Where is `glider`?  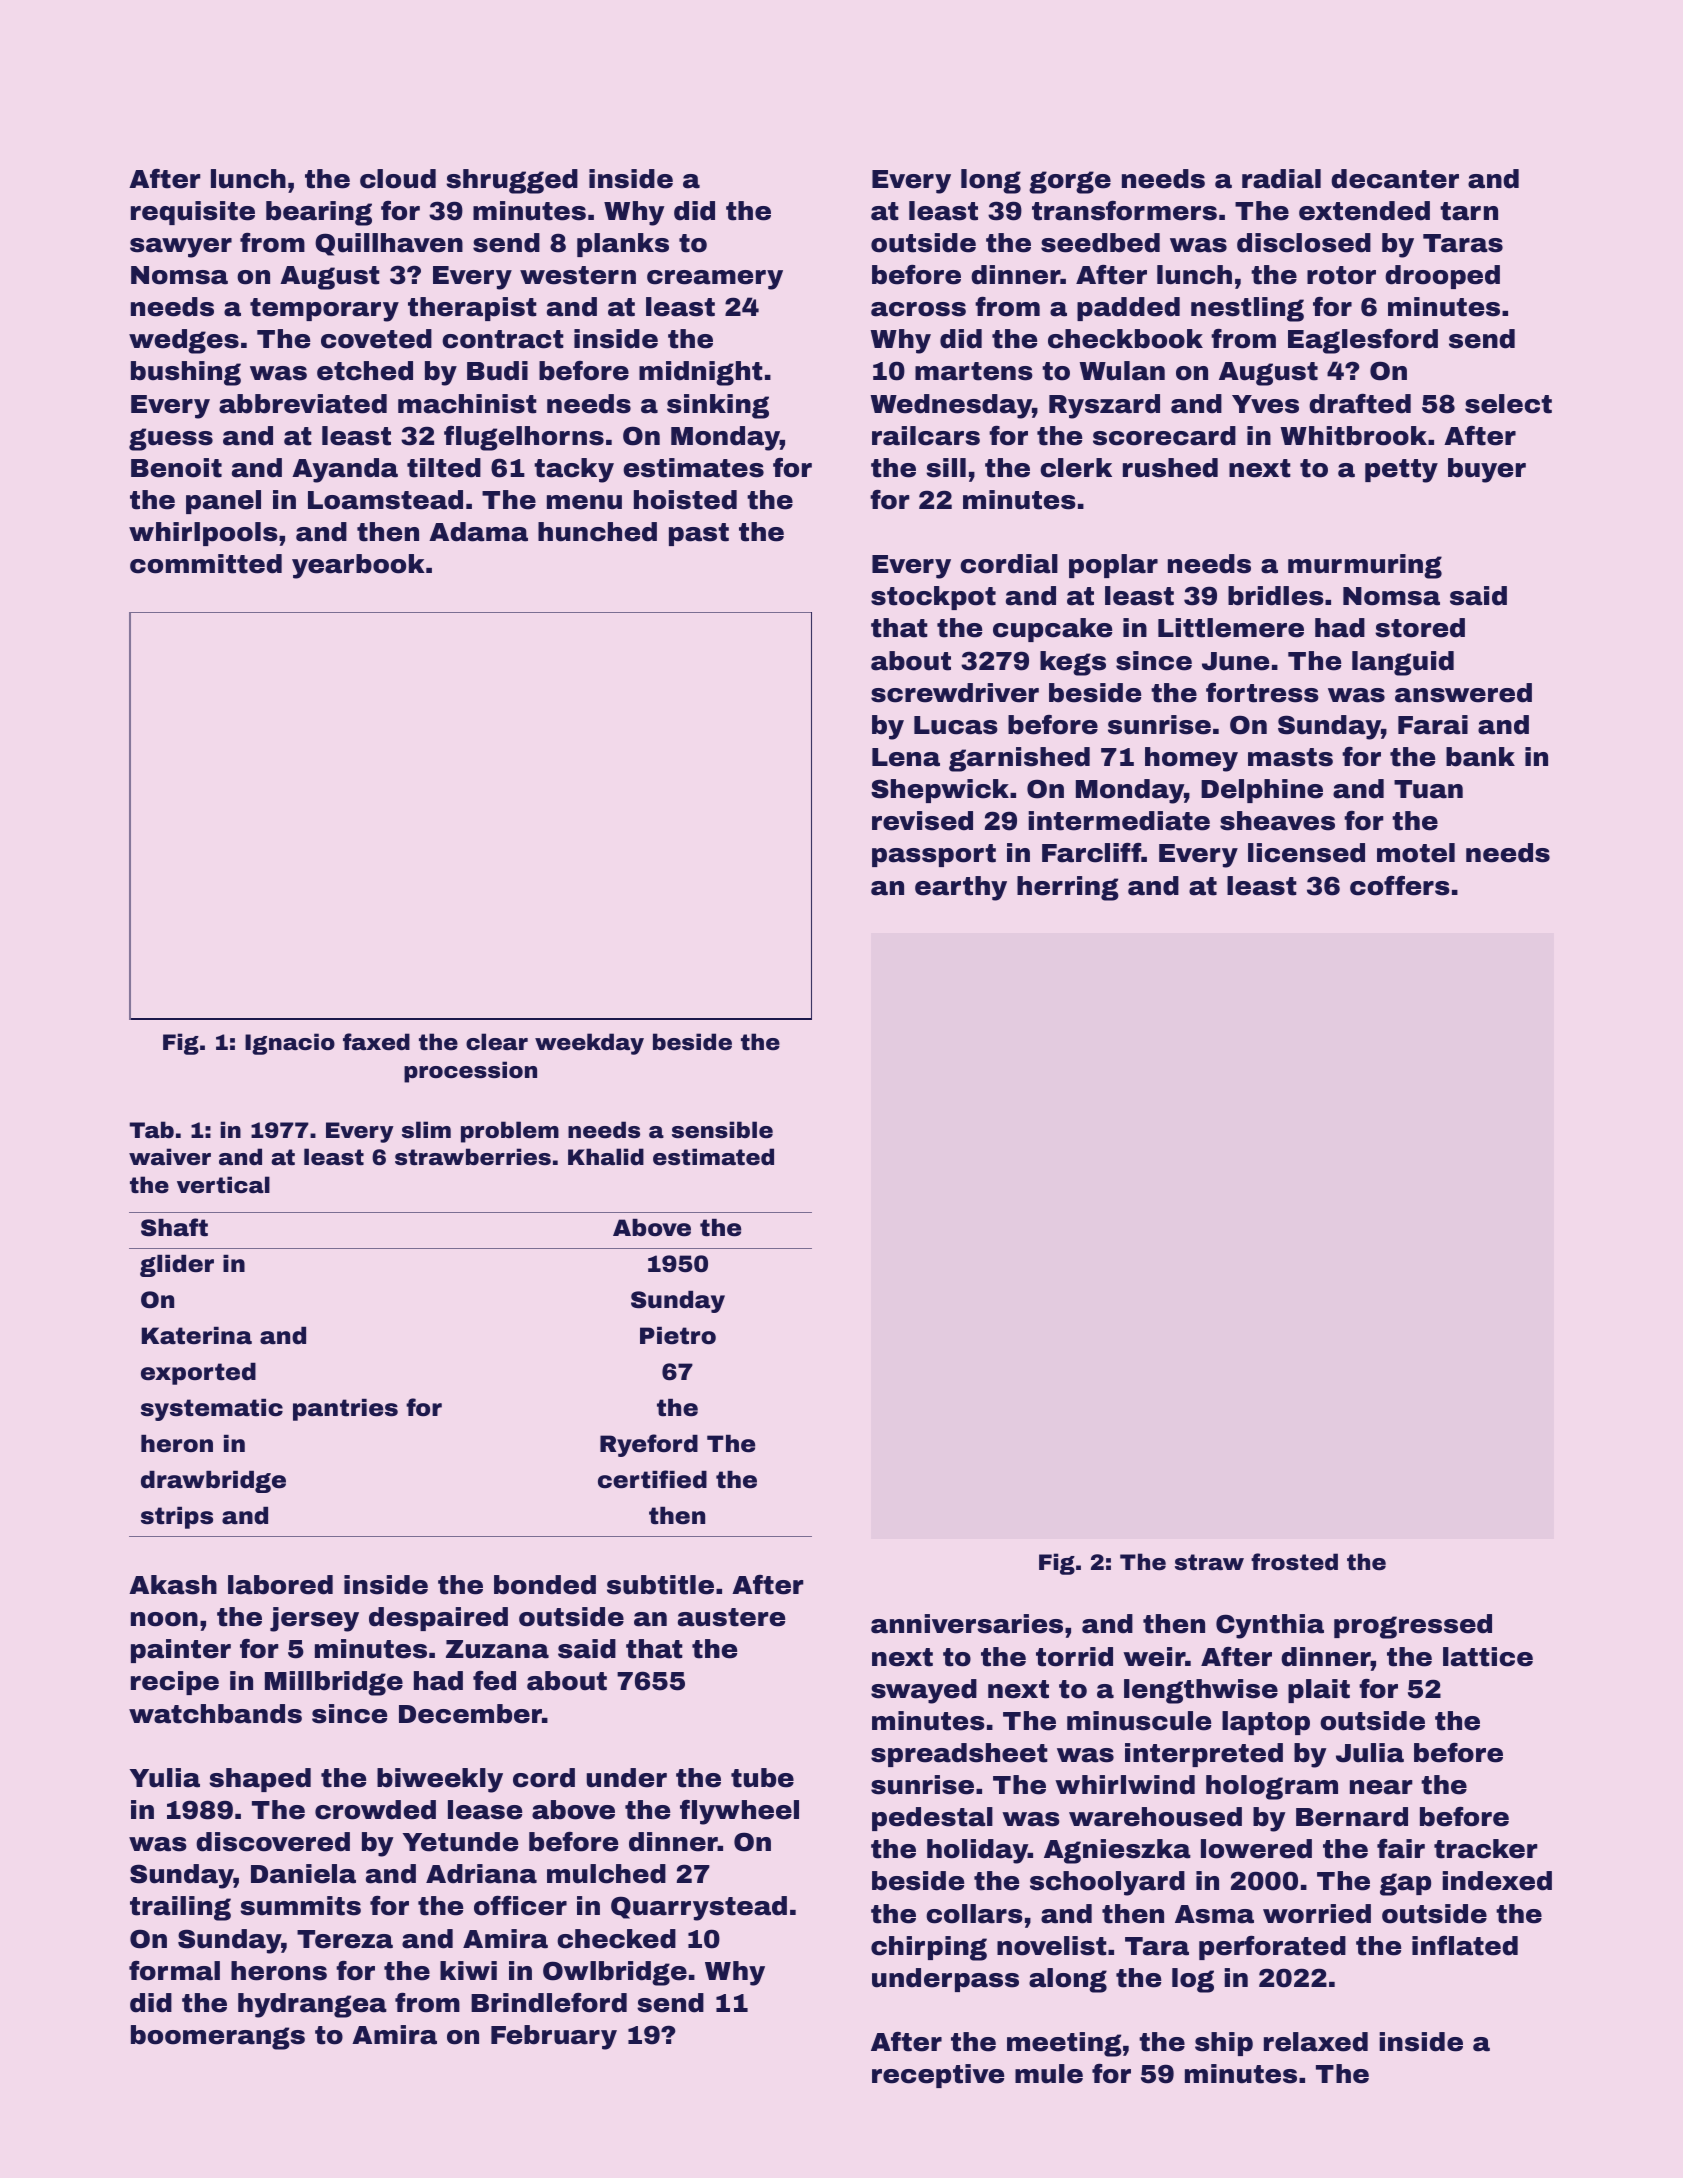 glider is located at coordinates (177, 1266).
